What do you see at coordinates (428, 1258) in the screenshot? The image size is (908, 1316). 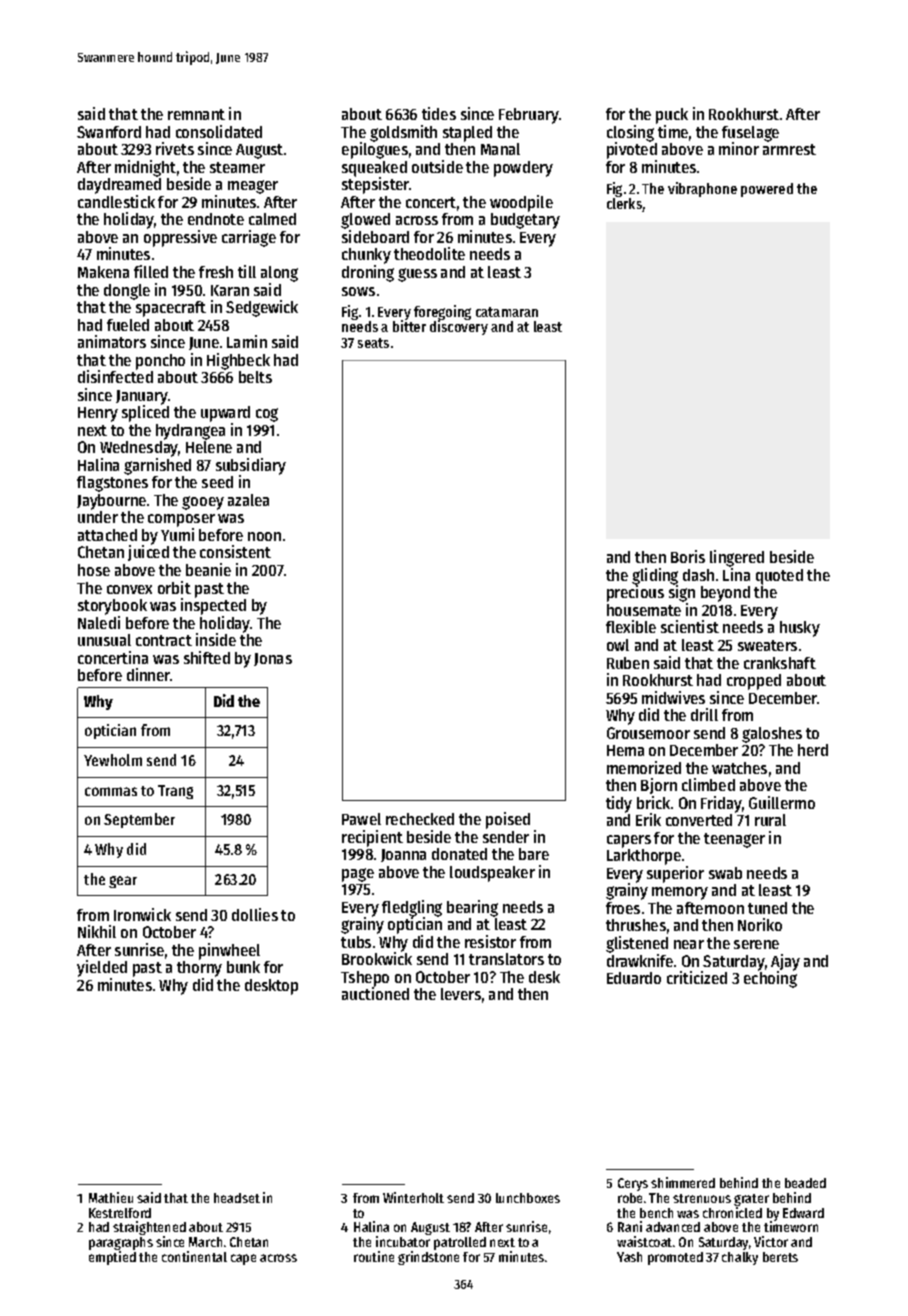 I see `grindstone` at bounding box center [428, 1258].
